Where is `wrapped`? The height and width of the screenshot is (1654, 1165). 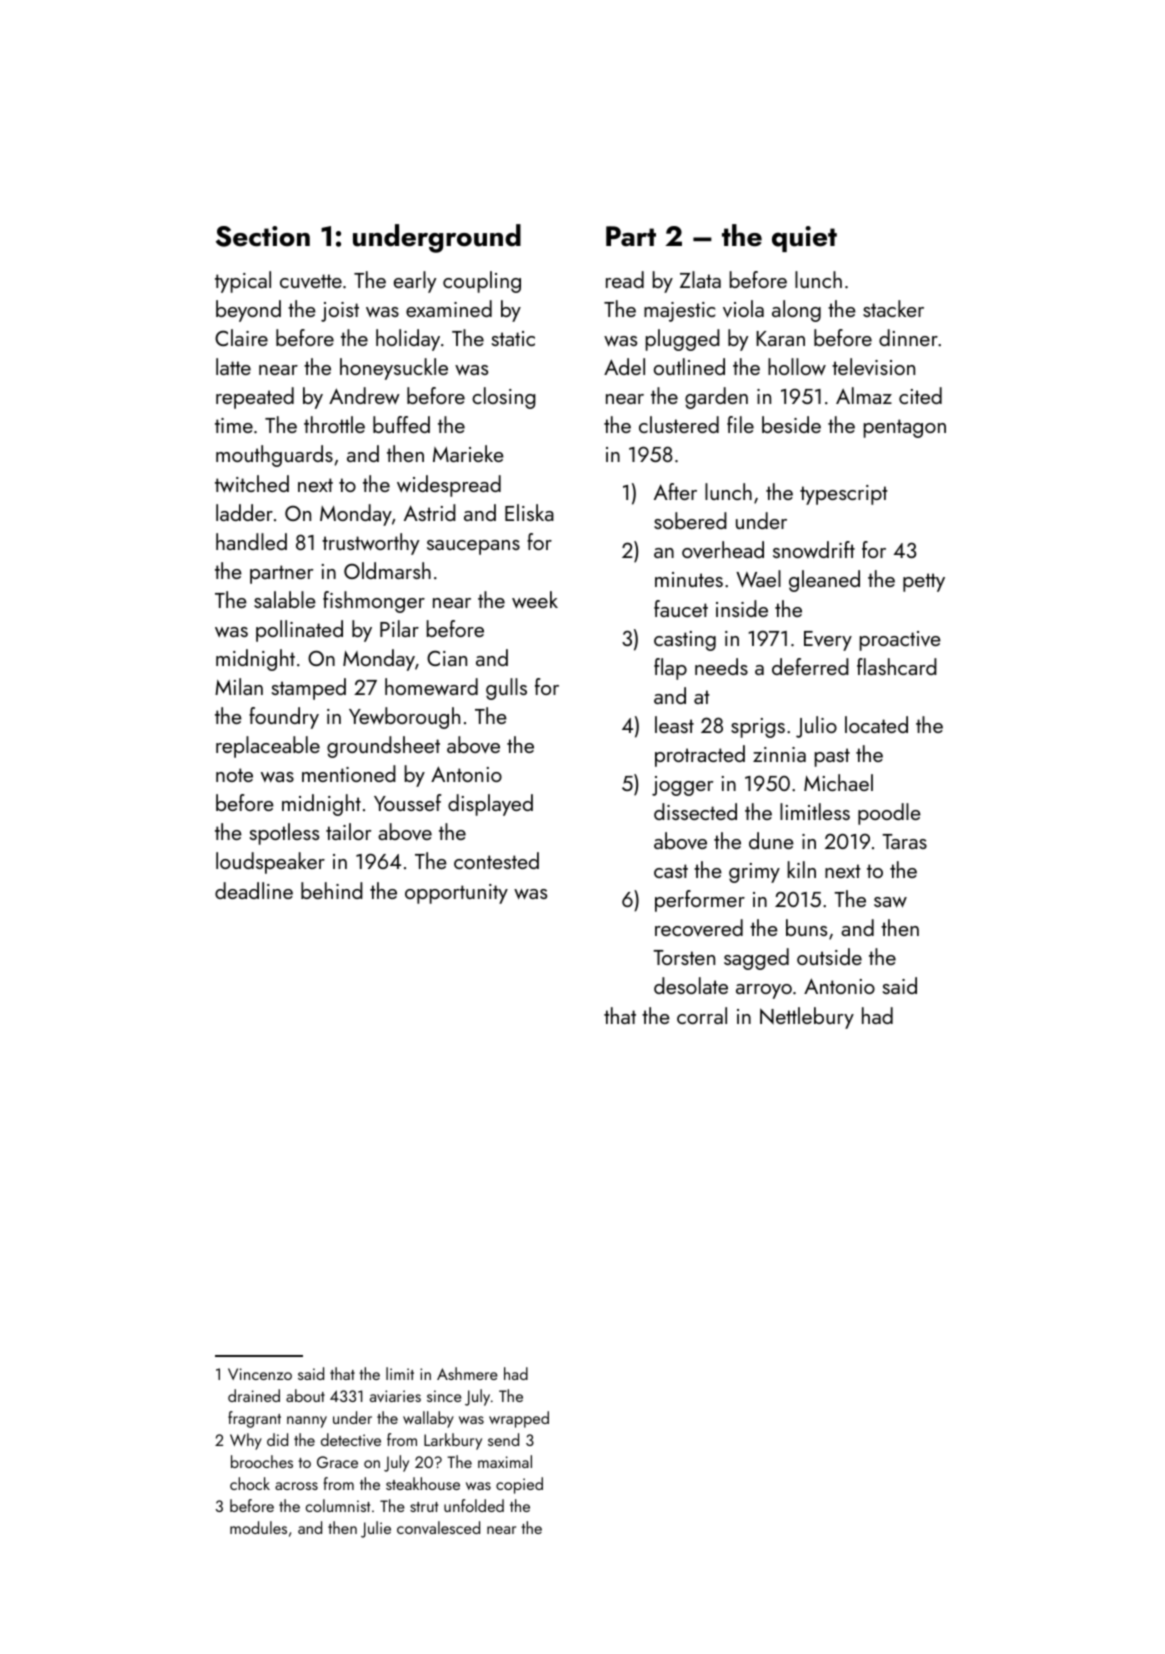 wrapped is located at coordinates (519, 1419).
